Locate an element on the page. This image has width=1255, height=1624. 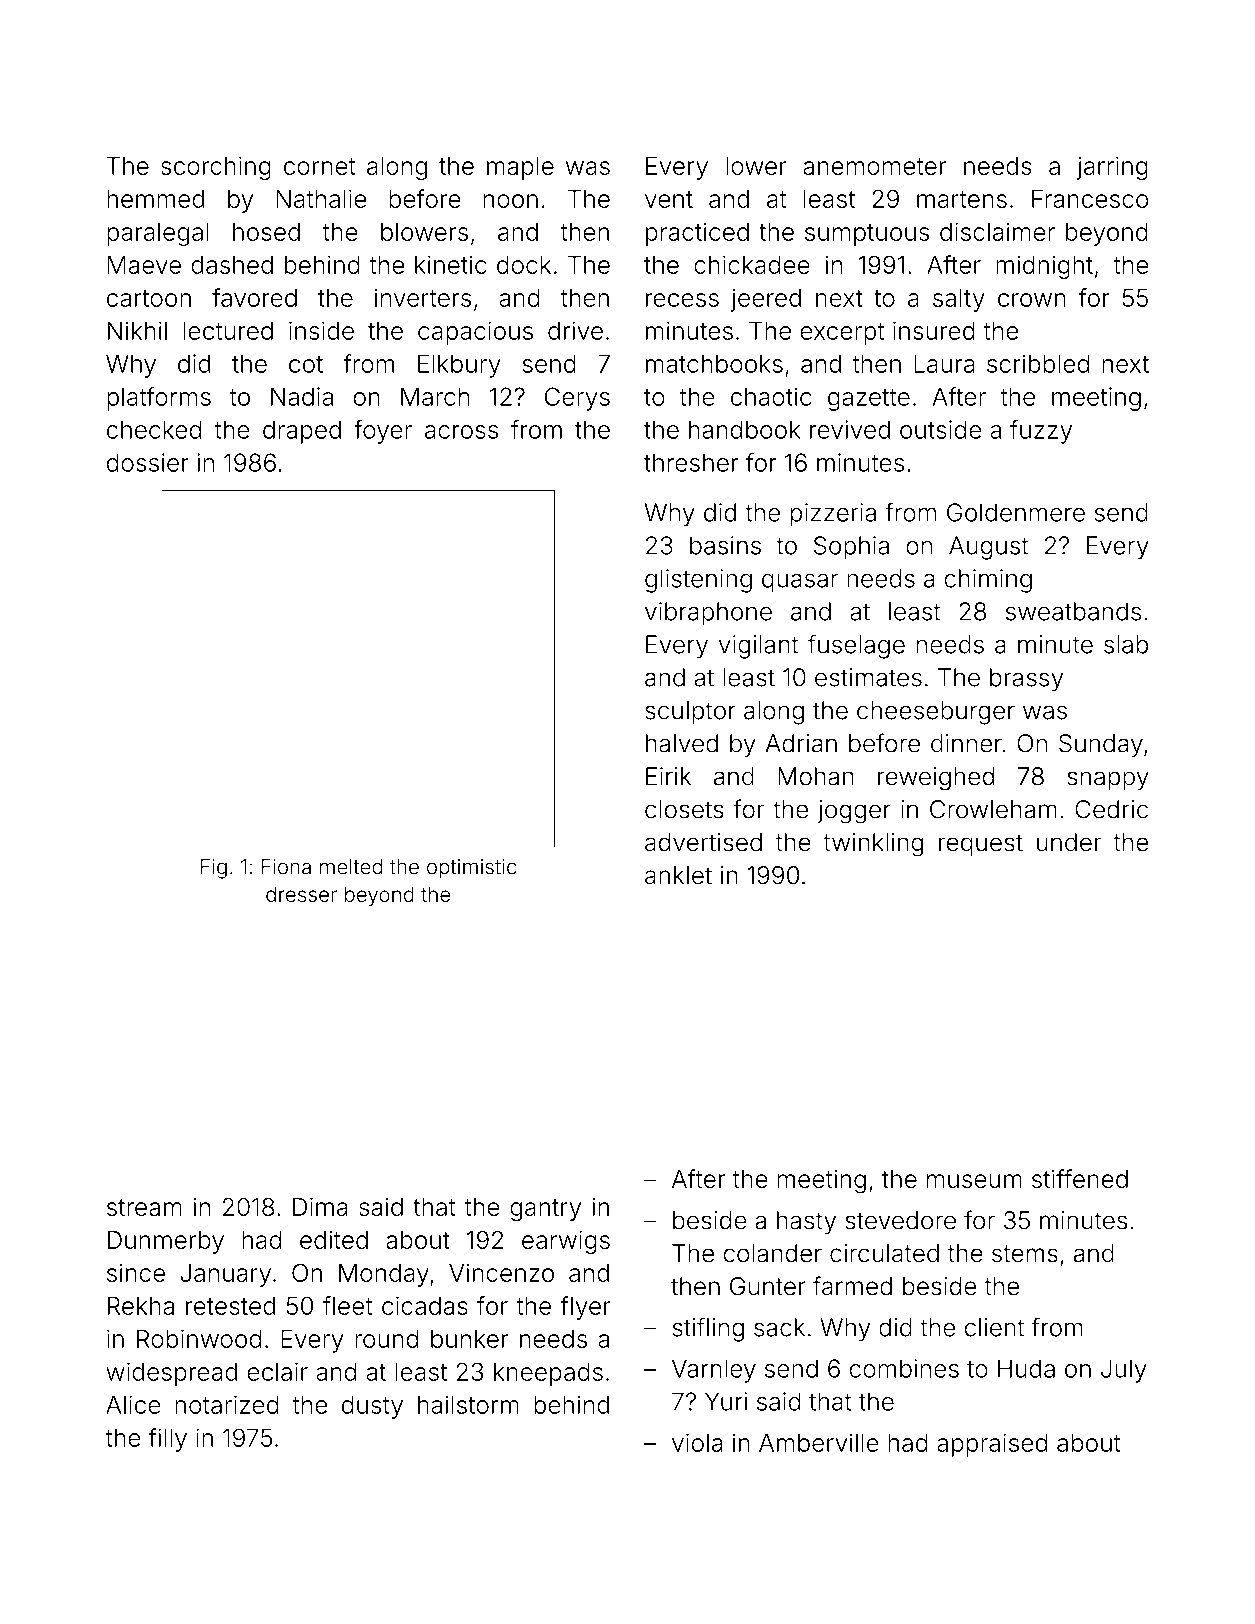
anemometer is located at coordinates (874, 166).
